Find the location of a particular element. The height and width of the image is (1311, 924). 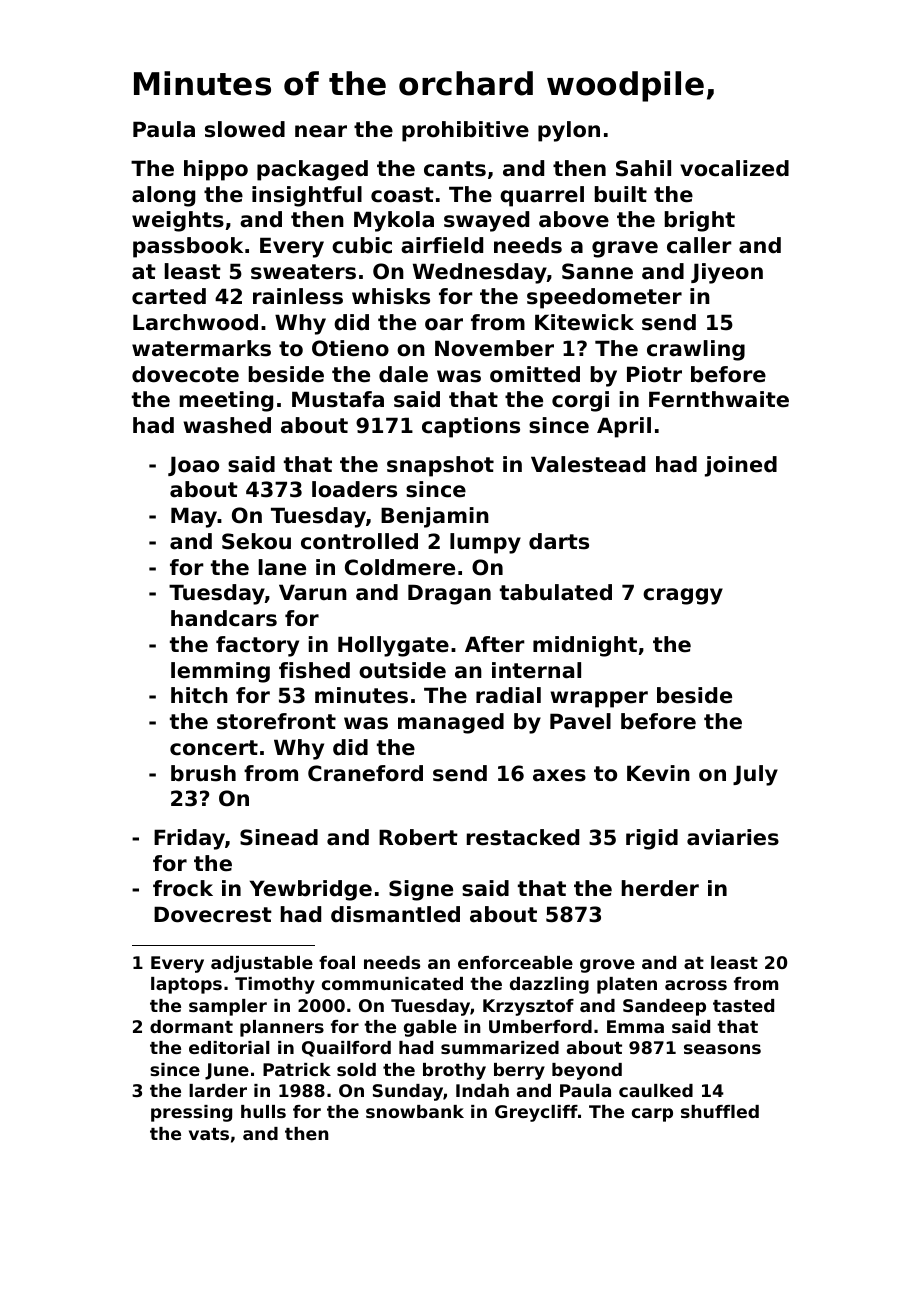

carted is located at coordinates (169, 296).
